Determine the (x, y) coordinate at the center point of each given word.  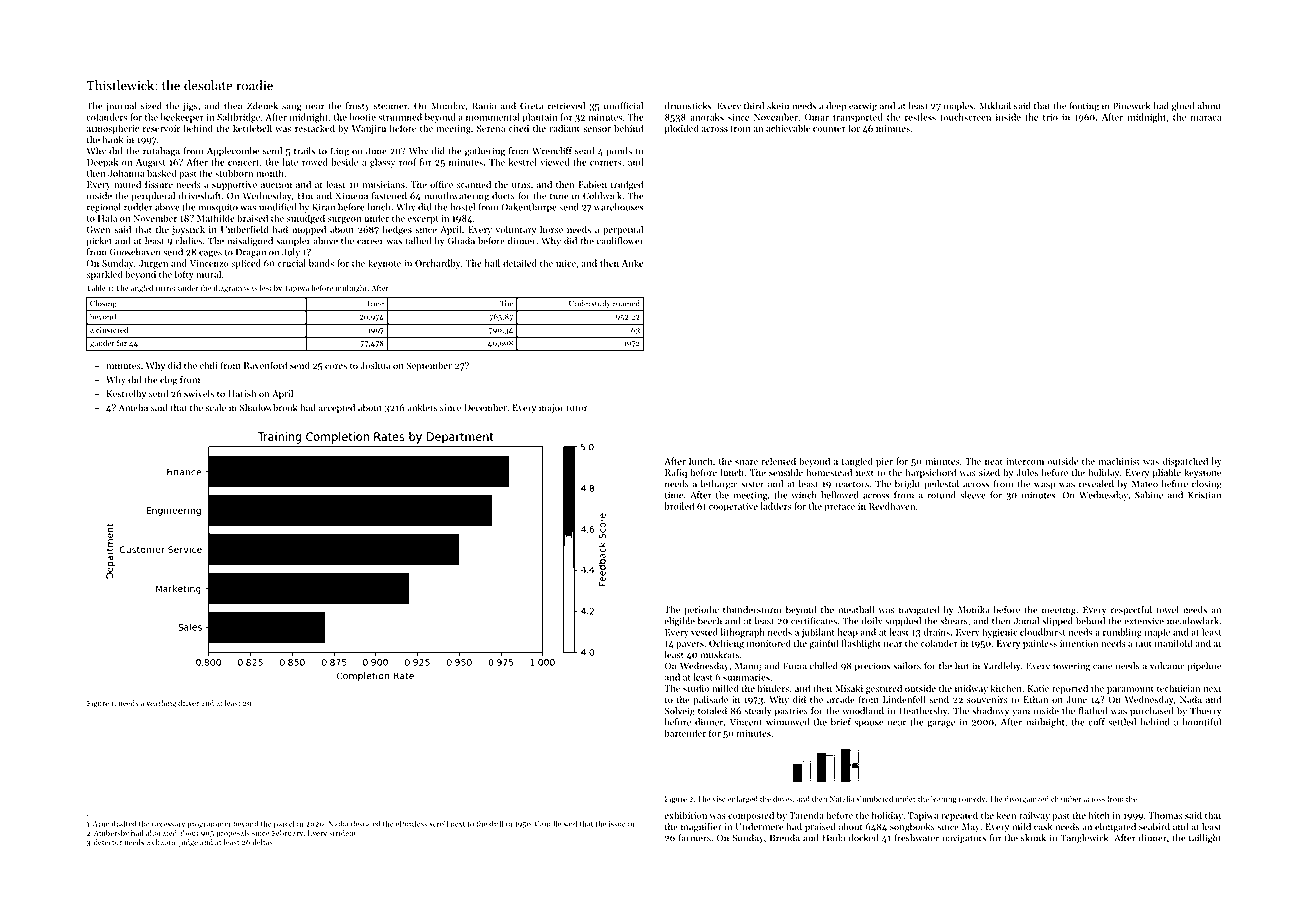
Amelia (133, 408)
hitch (1099, 815)
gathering (485, 152)
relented (779, 461)
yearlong (161, 704)
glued (1183, 107)
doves (783, 799)
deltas (262, 842)
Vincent (746, 722)
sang (292, 108)
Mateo (1145, 484)
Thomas (1165, 815)
